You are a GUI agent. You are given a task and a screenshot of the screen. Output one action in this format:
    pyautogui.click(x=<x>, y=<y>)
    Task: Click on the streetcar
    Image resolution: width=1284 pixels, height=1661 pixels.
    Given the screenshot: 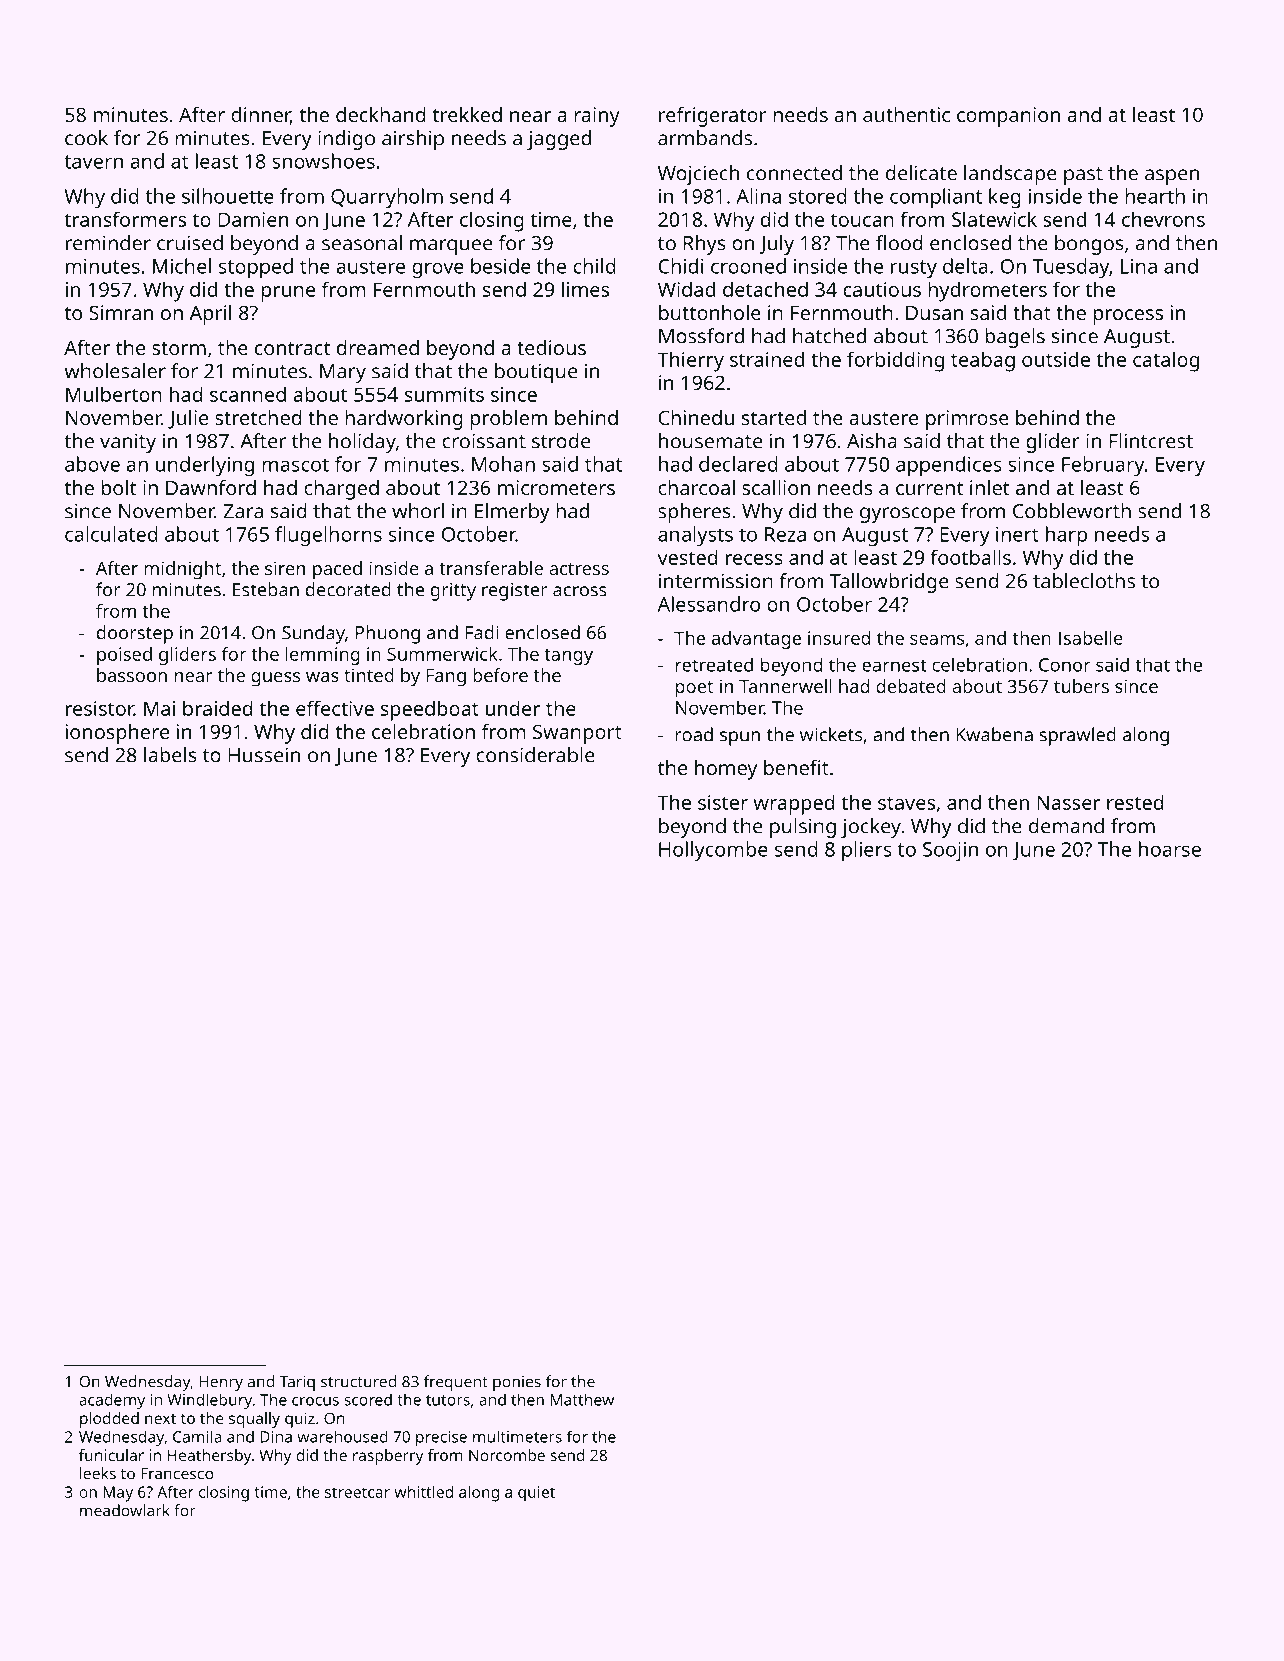 What is the action you would take?
    pyautogui.click(x=357, y=1492)
